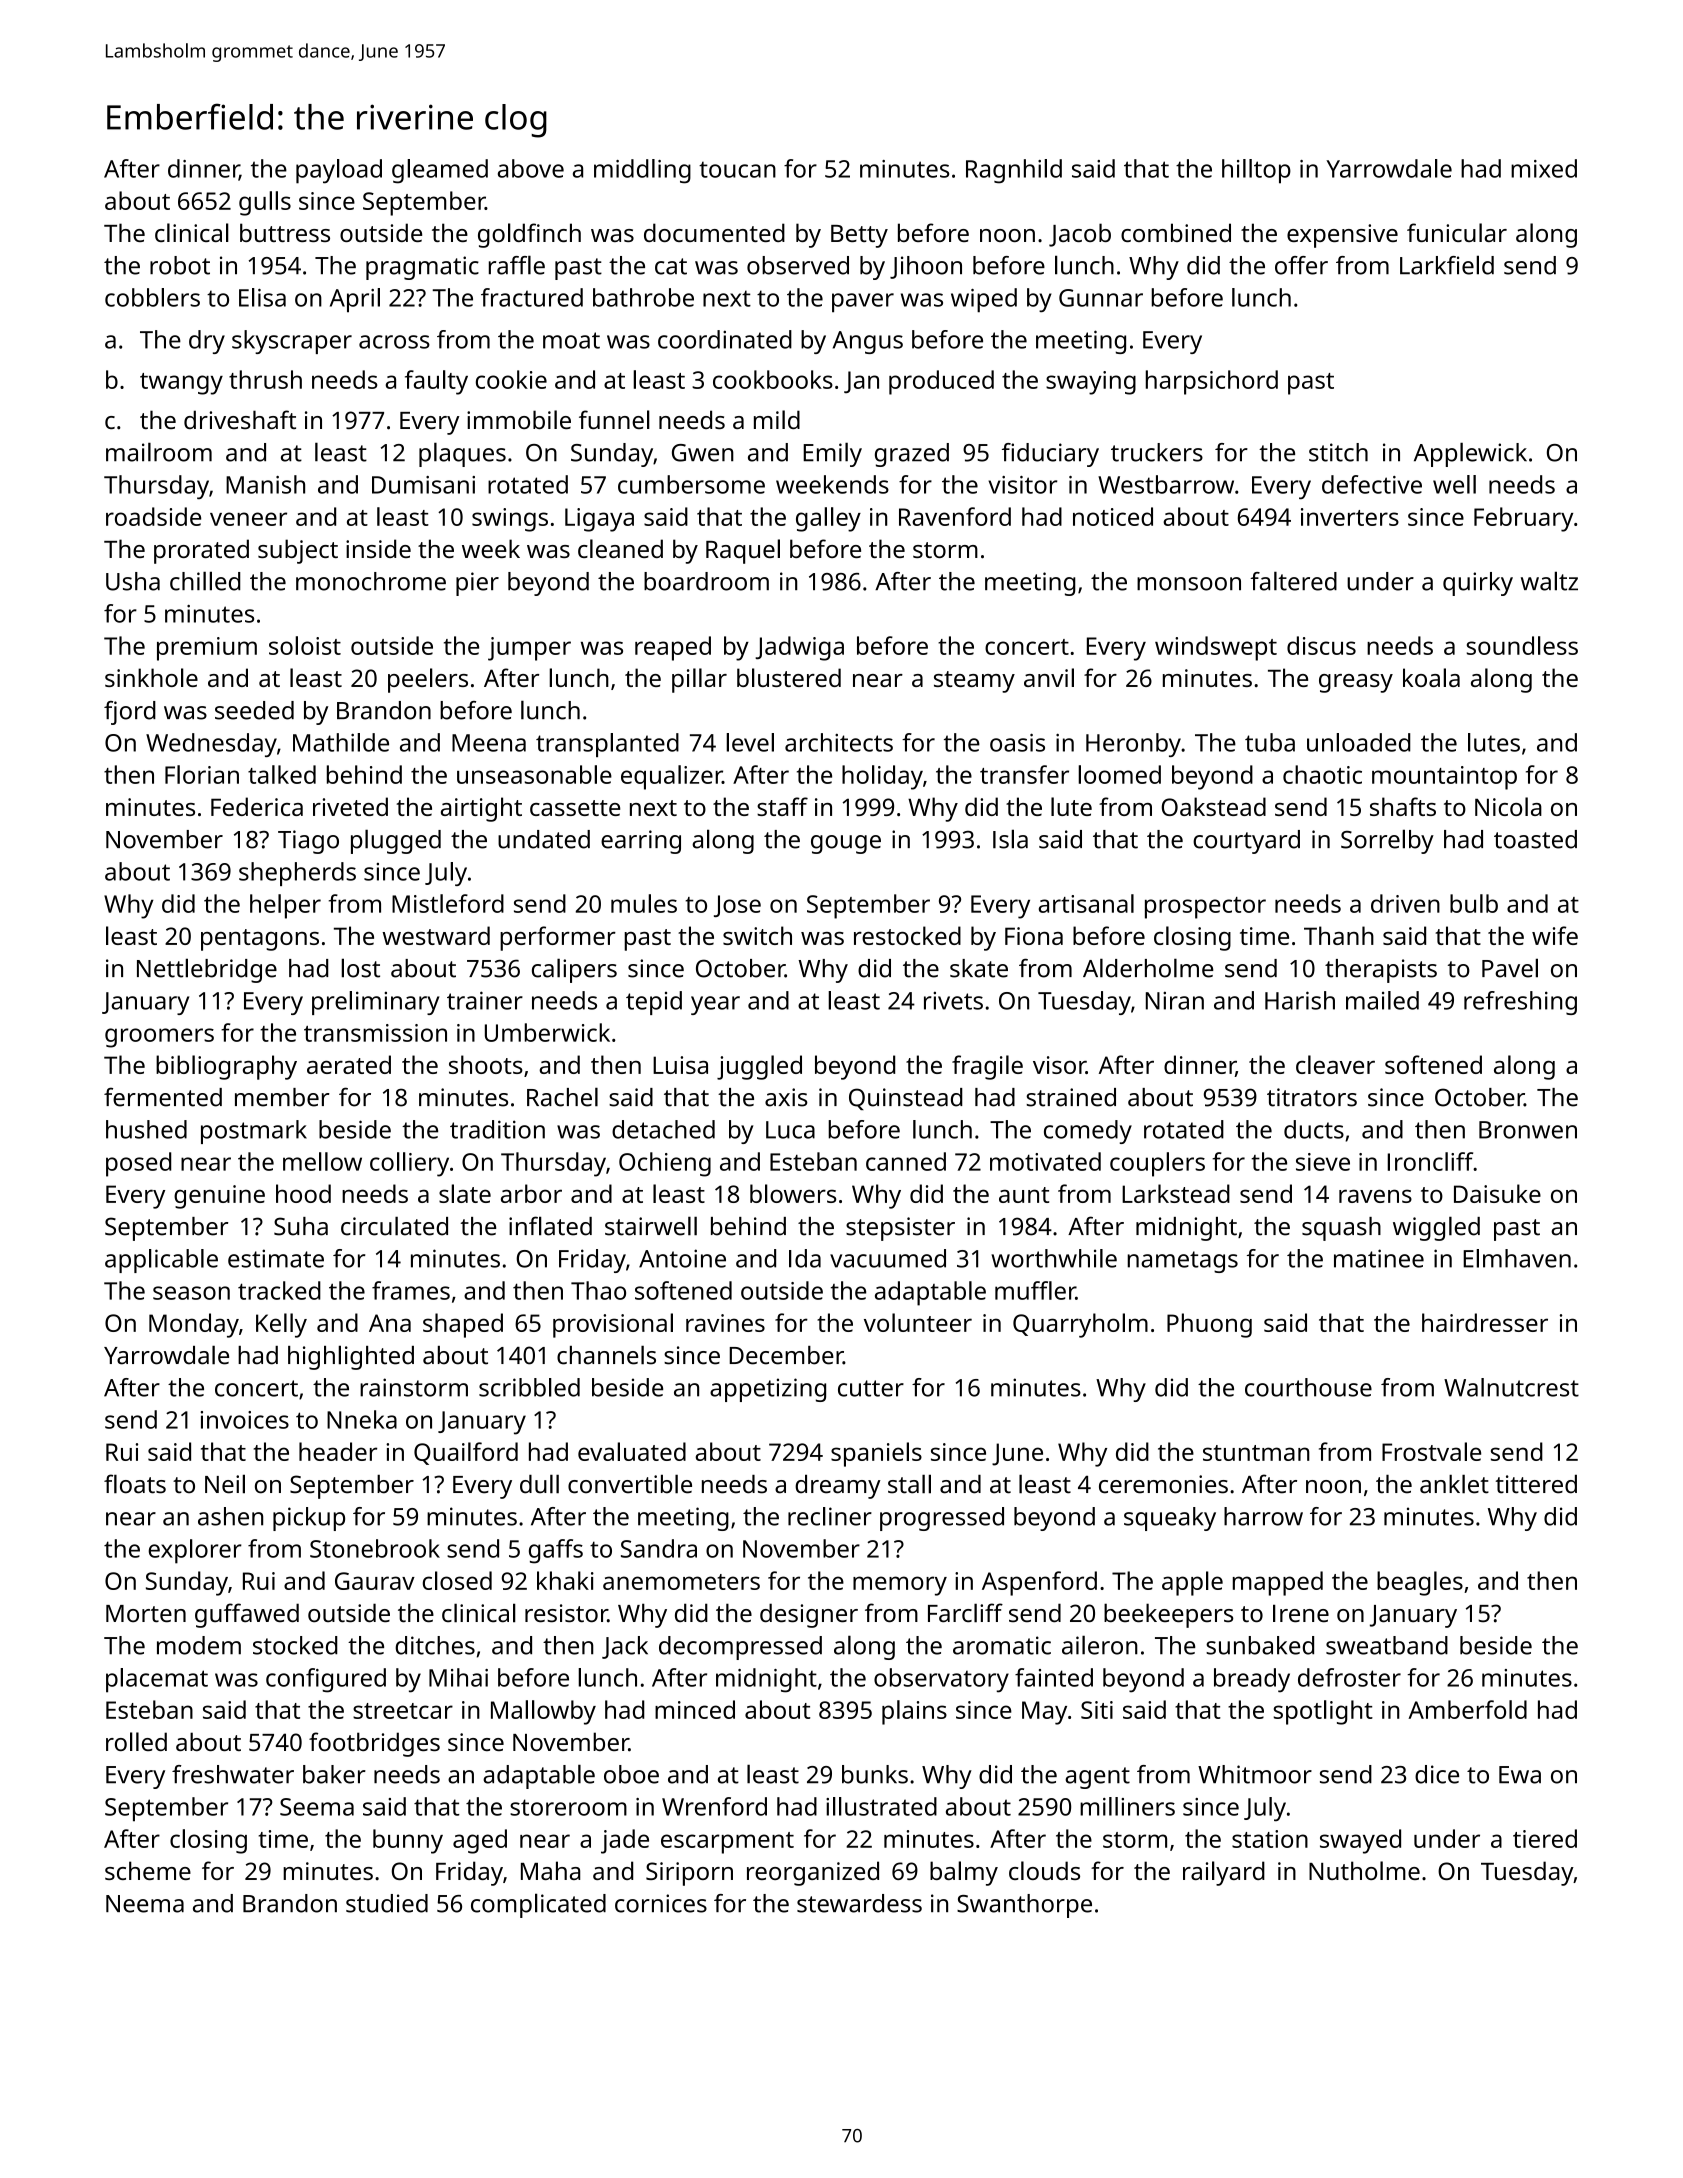 This screenshot has height=2178, width=1683. Describe the element at coordinates (1382, 1000) in the screenshot. I see `mailed` at that location.
